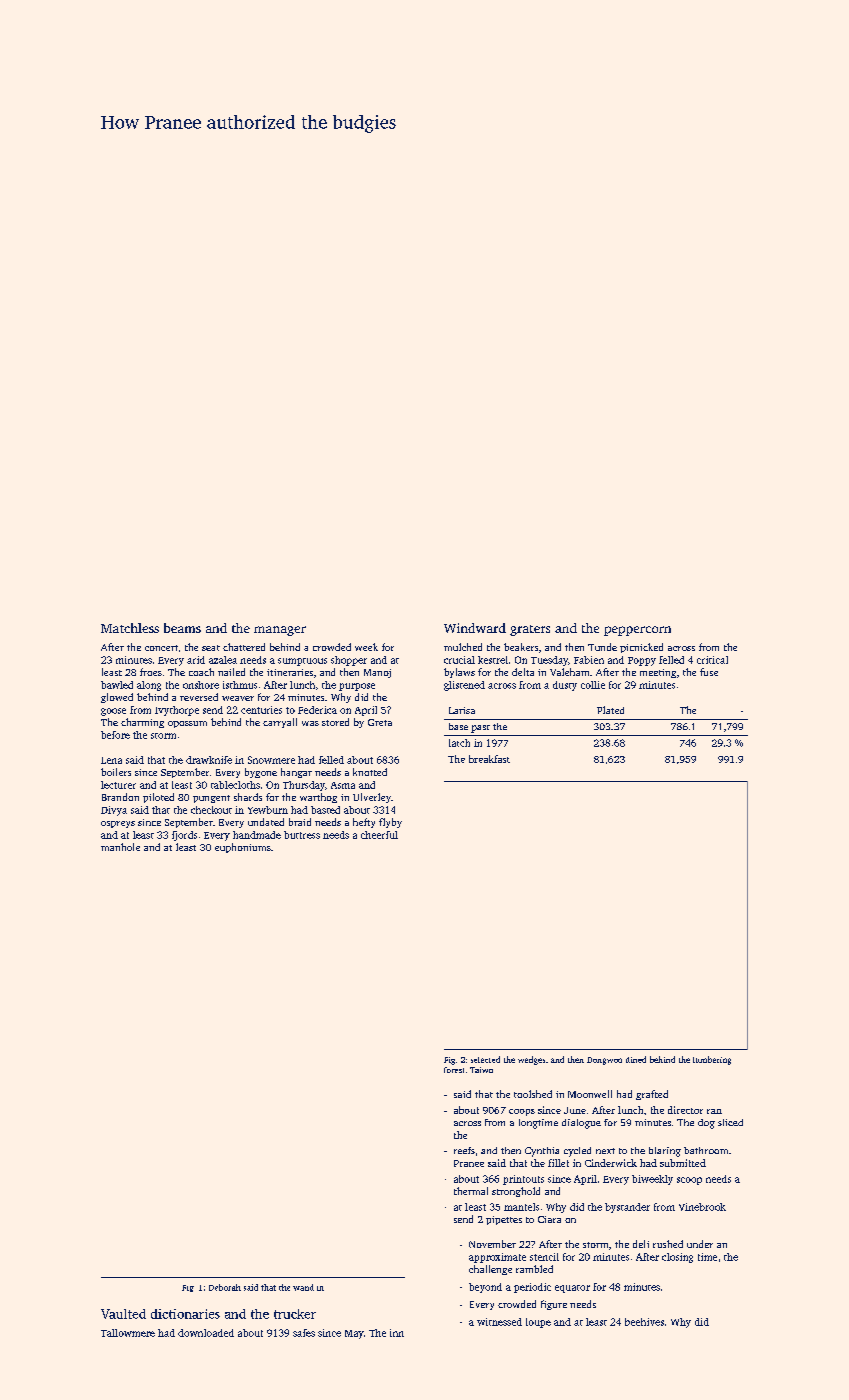 The height and width of the screenshot is (1400, 849). I want to click on May, so click(354, 1334).
